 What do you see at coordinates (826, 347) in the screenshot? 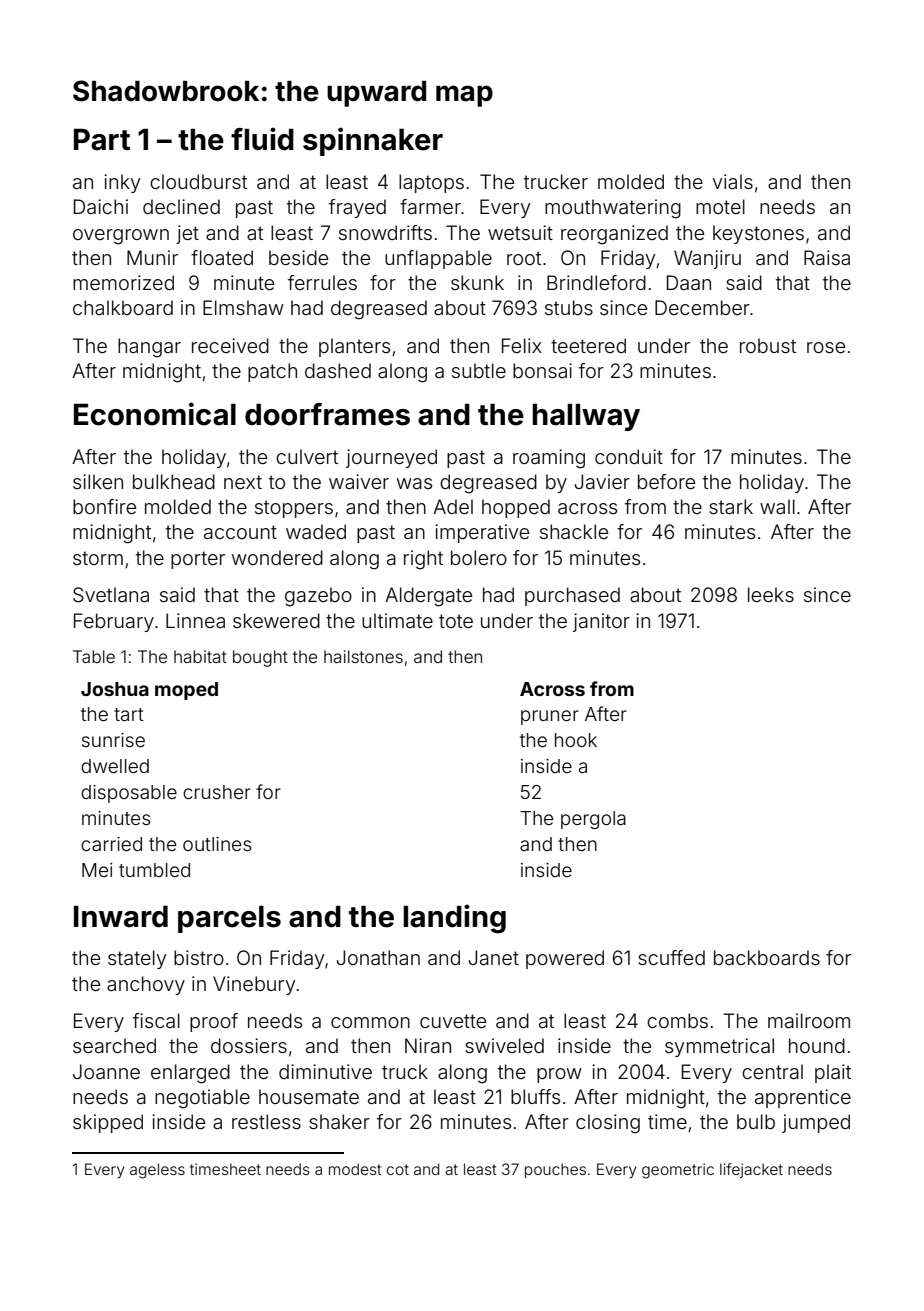
I see `rose` at bounding box center [826, 347].
